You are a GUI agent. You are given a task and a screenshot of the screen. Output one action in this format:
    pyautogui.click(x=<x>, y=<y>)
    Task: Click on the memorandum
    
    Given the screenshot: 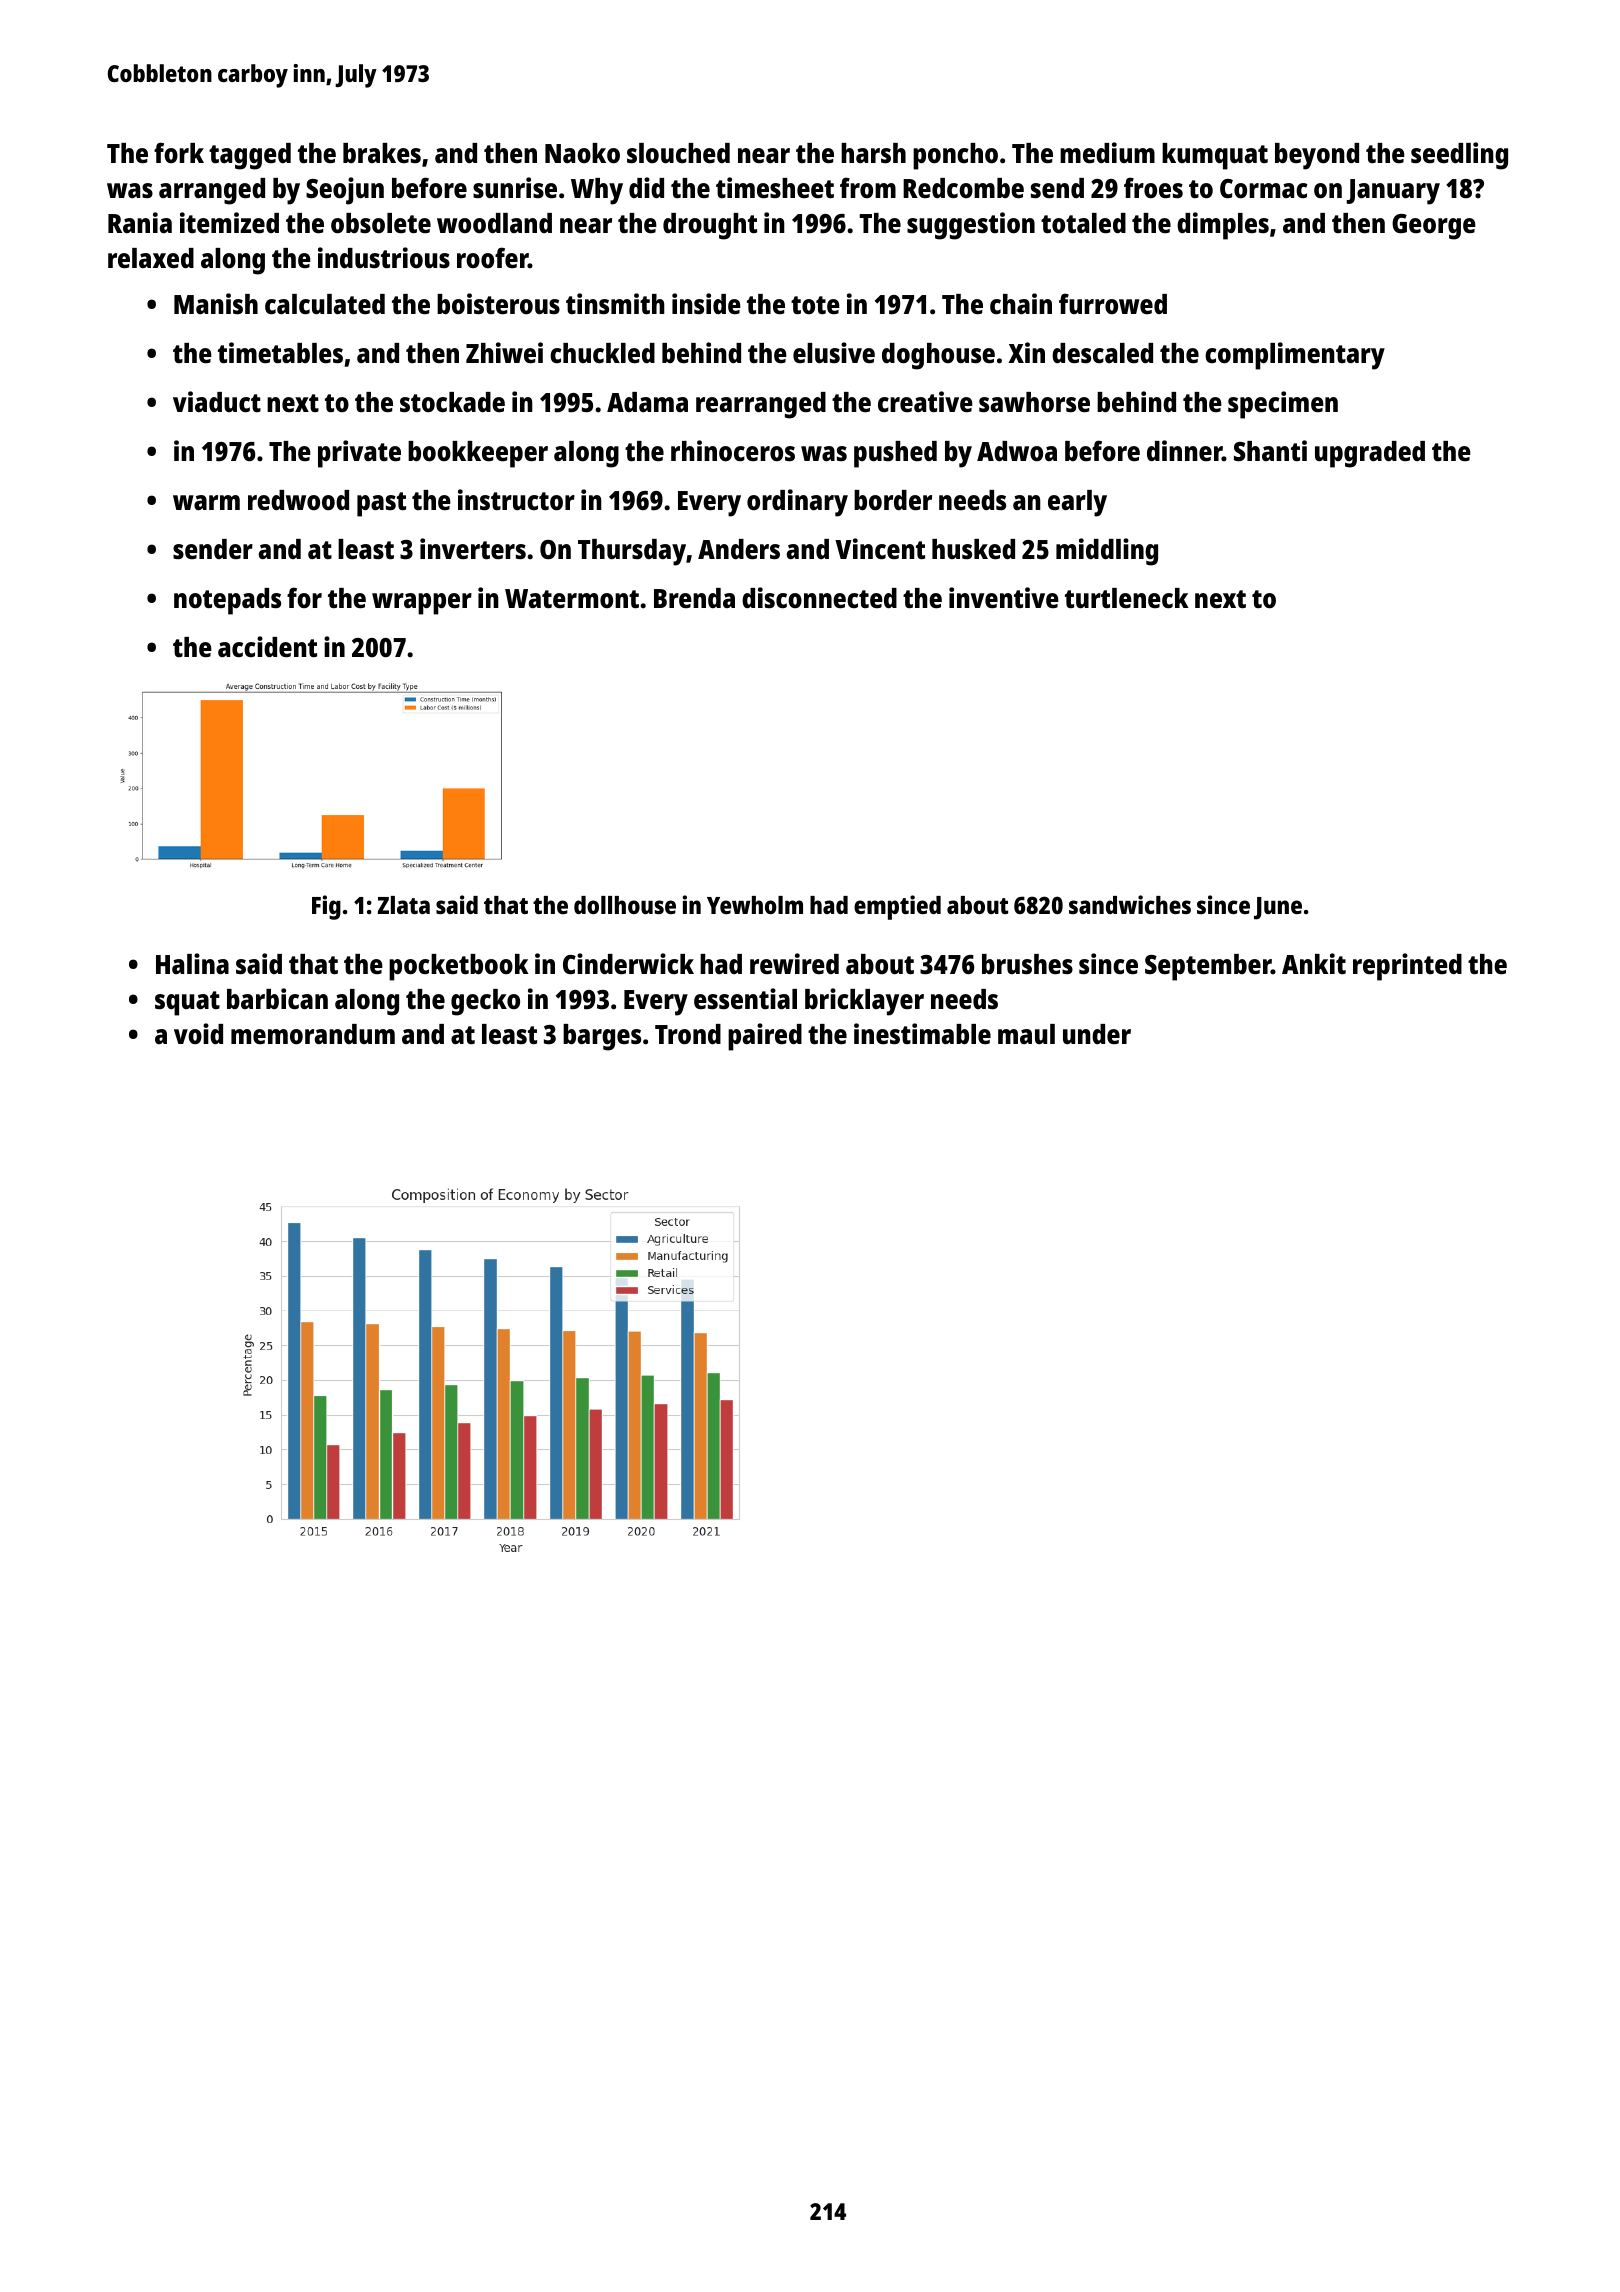 What is the action you would take?
    pyautogui.click(x=313, y=1034)
